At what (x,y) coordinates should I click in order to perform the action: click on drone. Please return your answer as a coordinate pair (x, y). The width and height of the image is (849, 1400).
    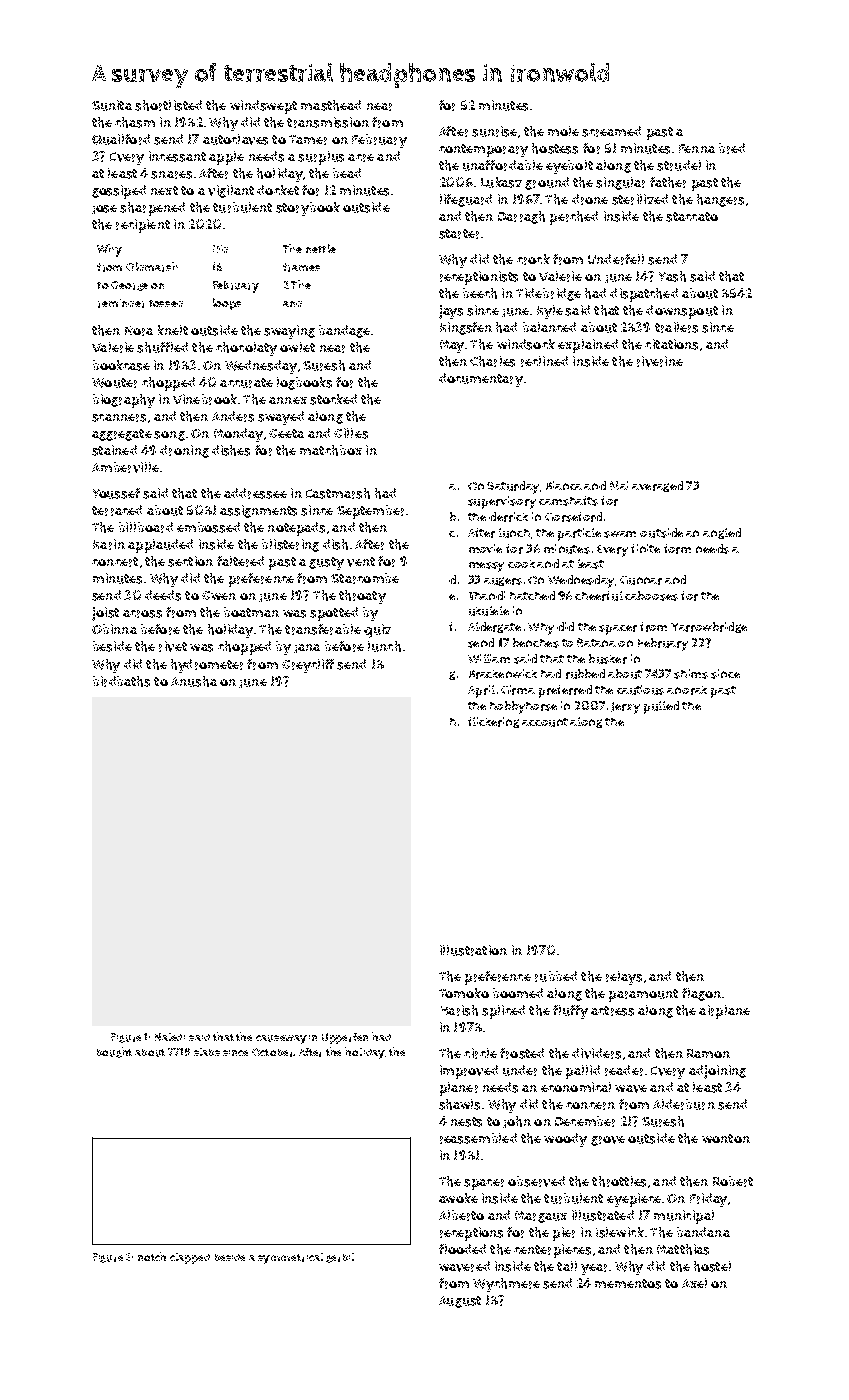
    Looking at the image, I should click on (590, 199).
